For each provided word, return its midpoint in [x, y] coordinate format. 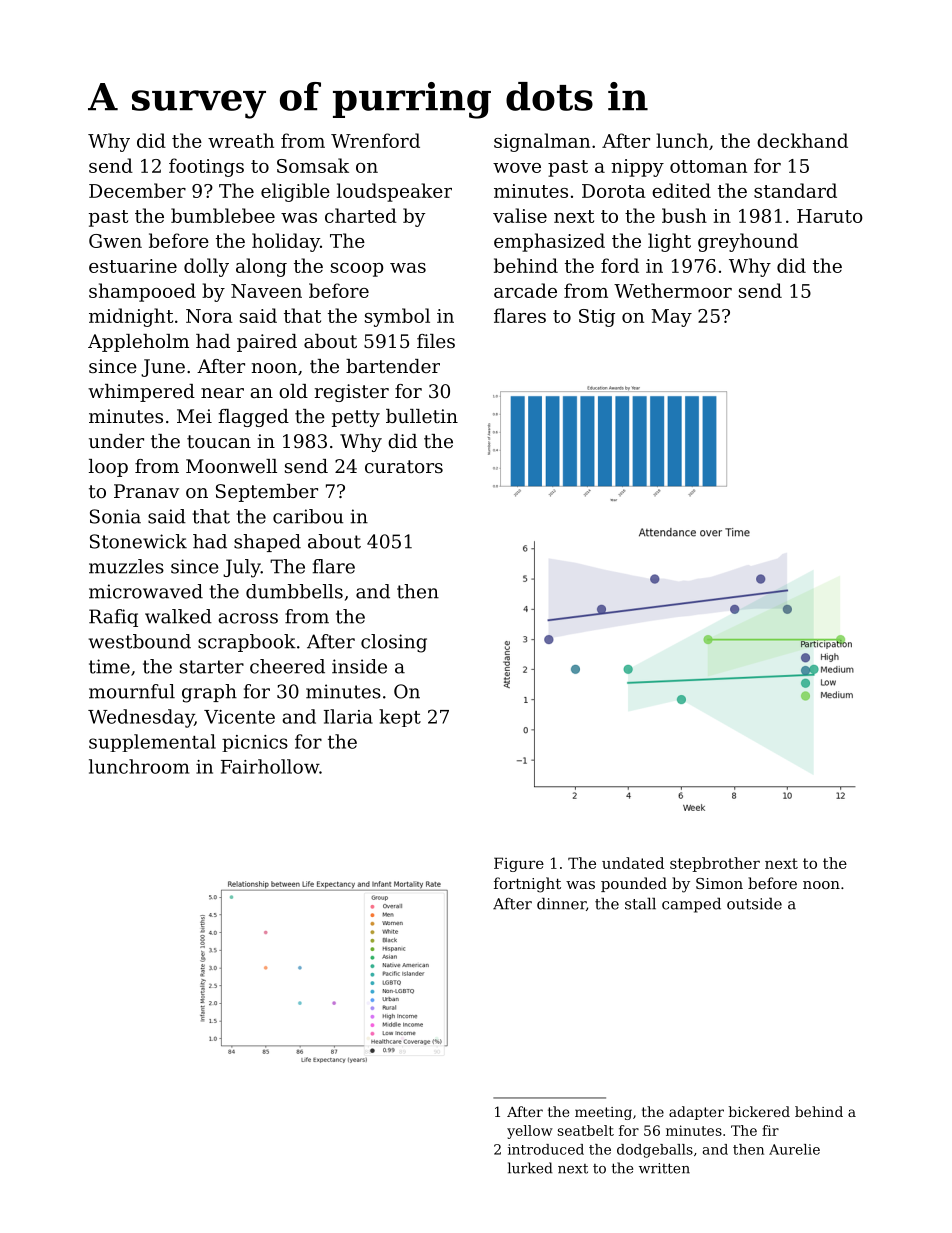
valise [520, 215]
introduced [546, 1149]
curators [404, 466]
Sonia [115, 516]
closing [394, 643]
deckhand [802, 140]
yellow [530, 1132]
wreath [241, 140]
